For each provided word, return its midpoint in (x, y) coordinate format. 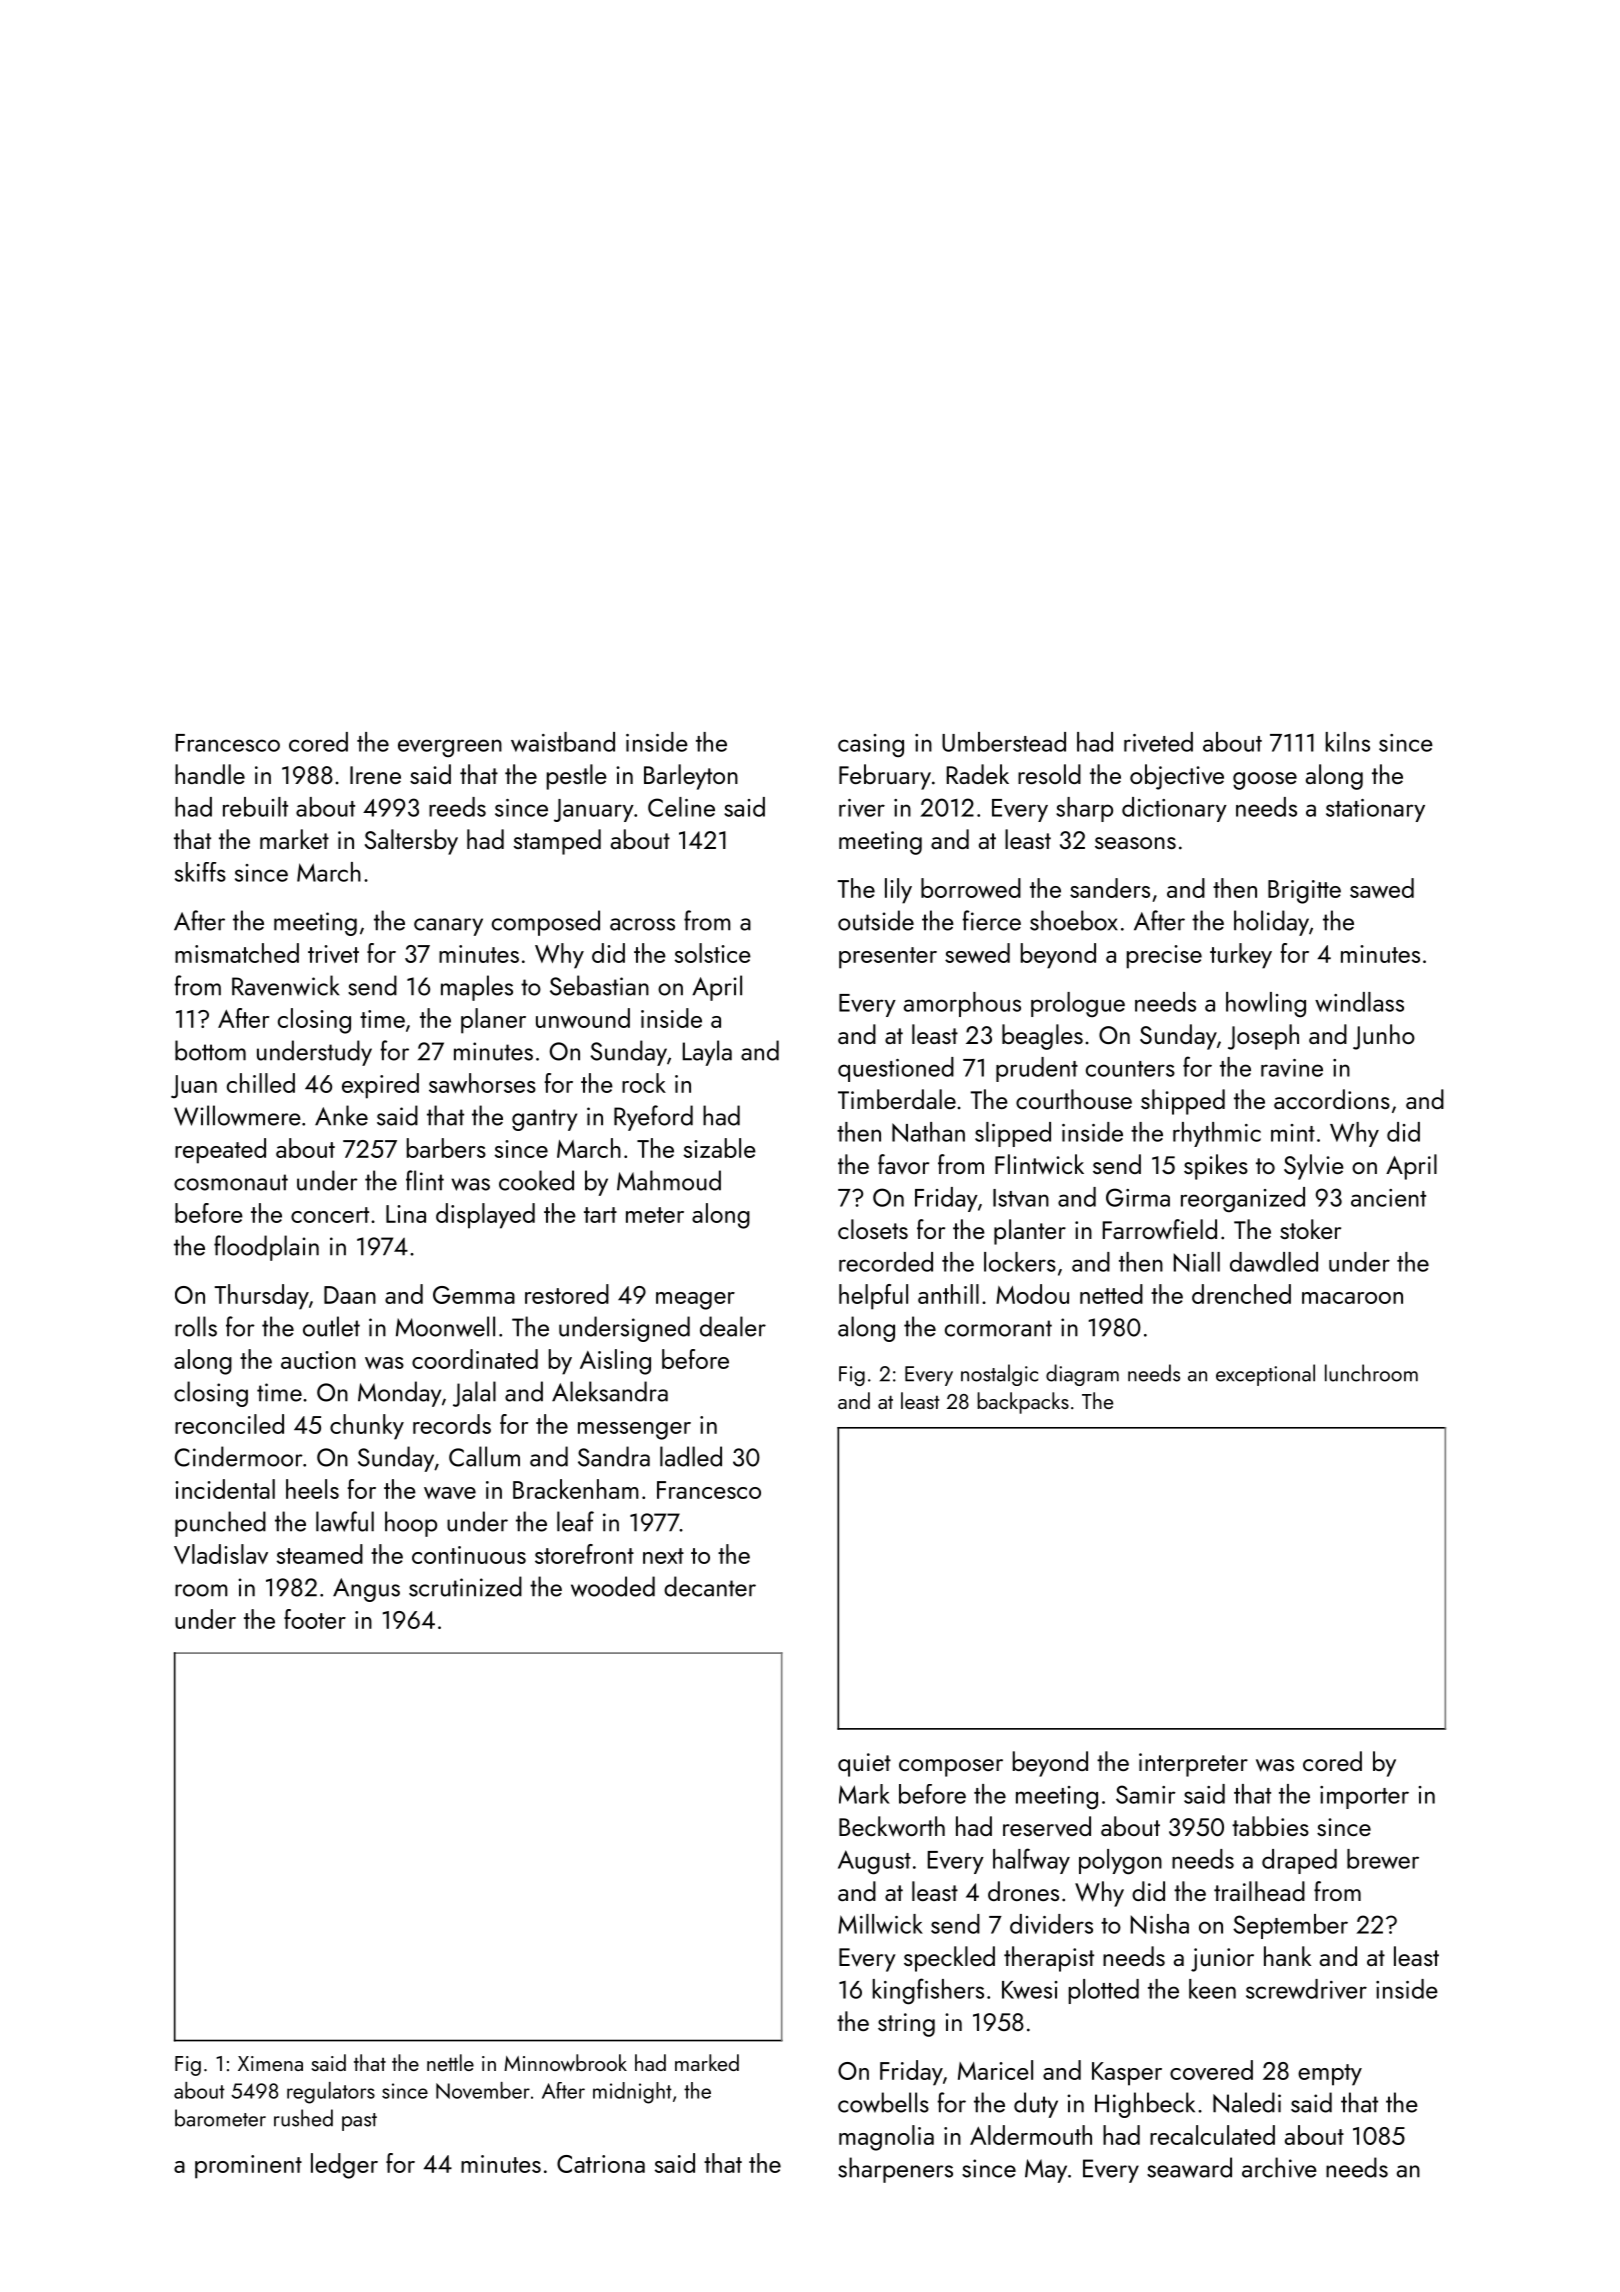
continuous (469, 1555)
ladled (691, 1456)
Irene (375, 775)
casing (871, 746)
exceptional (1265, 1375)
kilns (1348, 742)
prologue (1078, 1004)
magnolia (886, 2138)
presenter (888, 958)
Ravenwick (285, 985)
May (1046, 2171)
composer (951, 1768)
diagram (1082, 1375)
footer (315, 1619)
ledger (344, 2166)
